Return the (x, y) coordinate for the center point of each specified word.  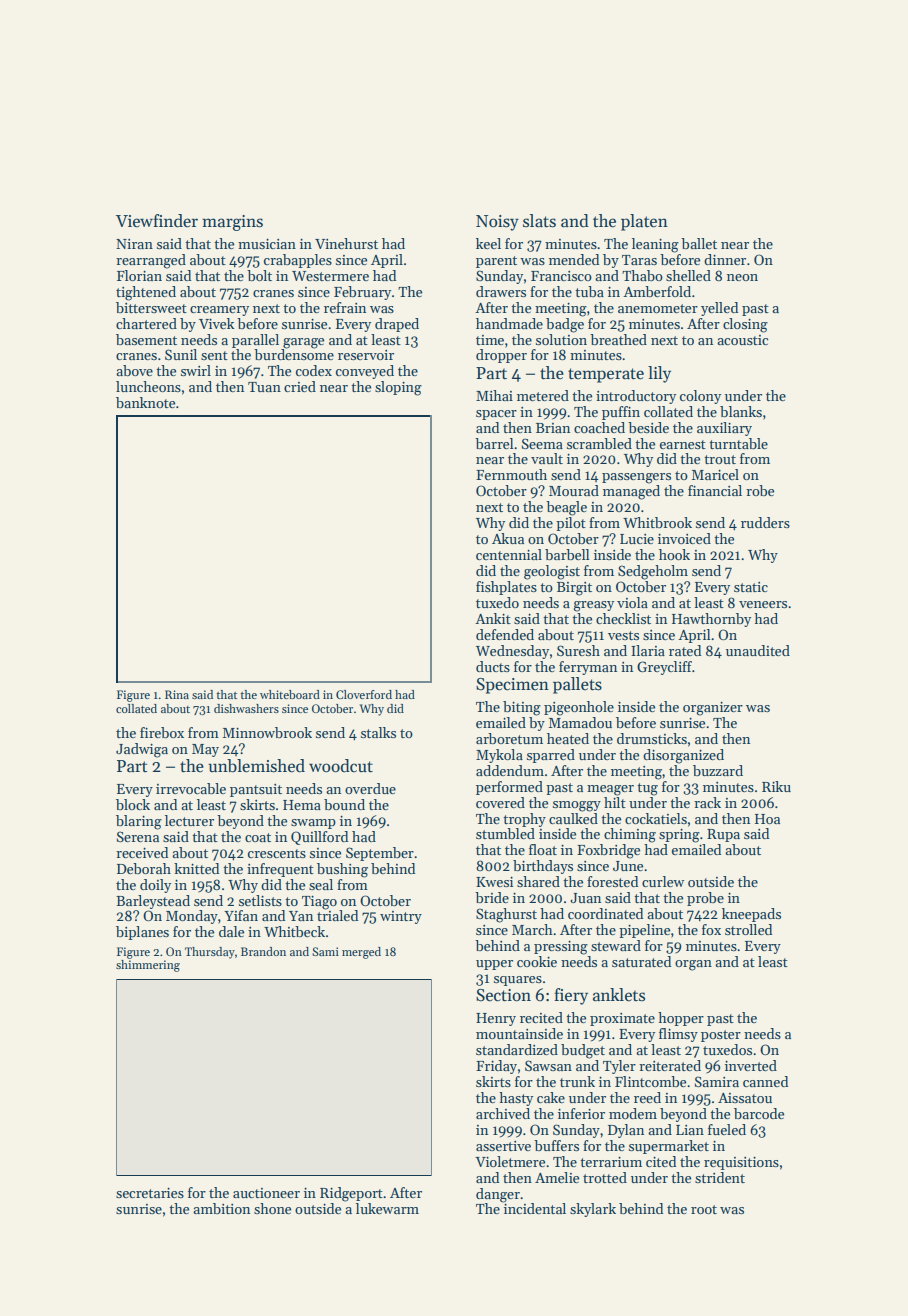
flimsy (678, 1035)
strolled (748, 929)
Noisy (497, 223)
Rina (177, 694)
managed (631, 492)
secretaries (150, 1193)
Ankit (493, 618)
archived (503, 1113)
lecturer (189, 820)
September (380, 854)
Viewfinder (157, 221)
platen (644, 222)
